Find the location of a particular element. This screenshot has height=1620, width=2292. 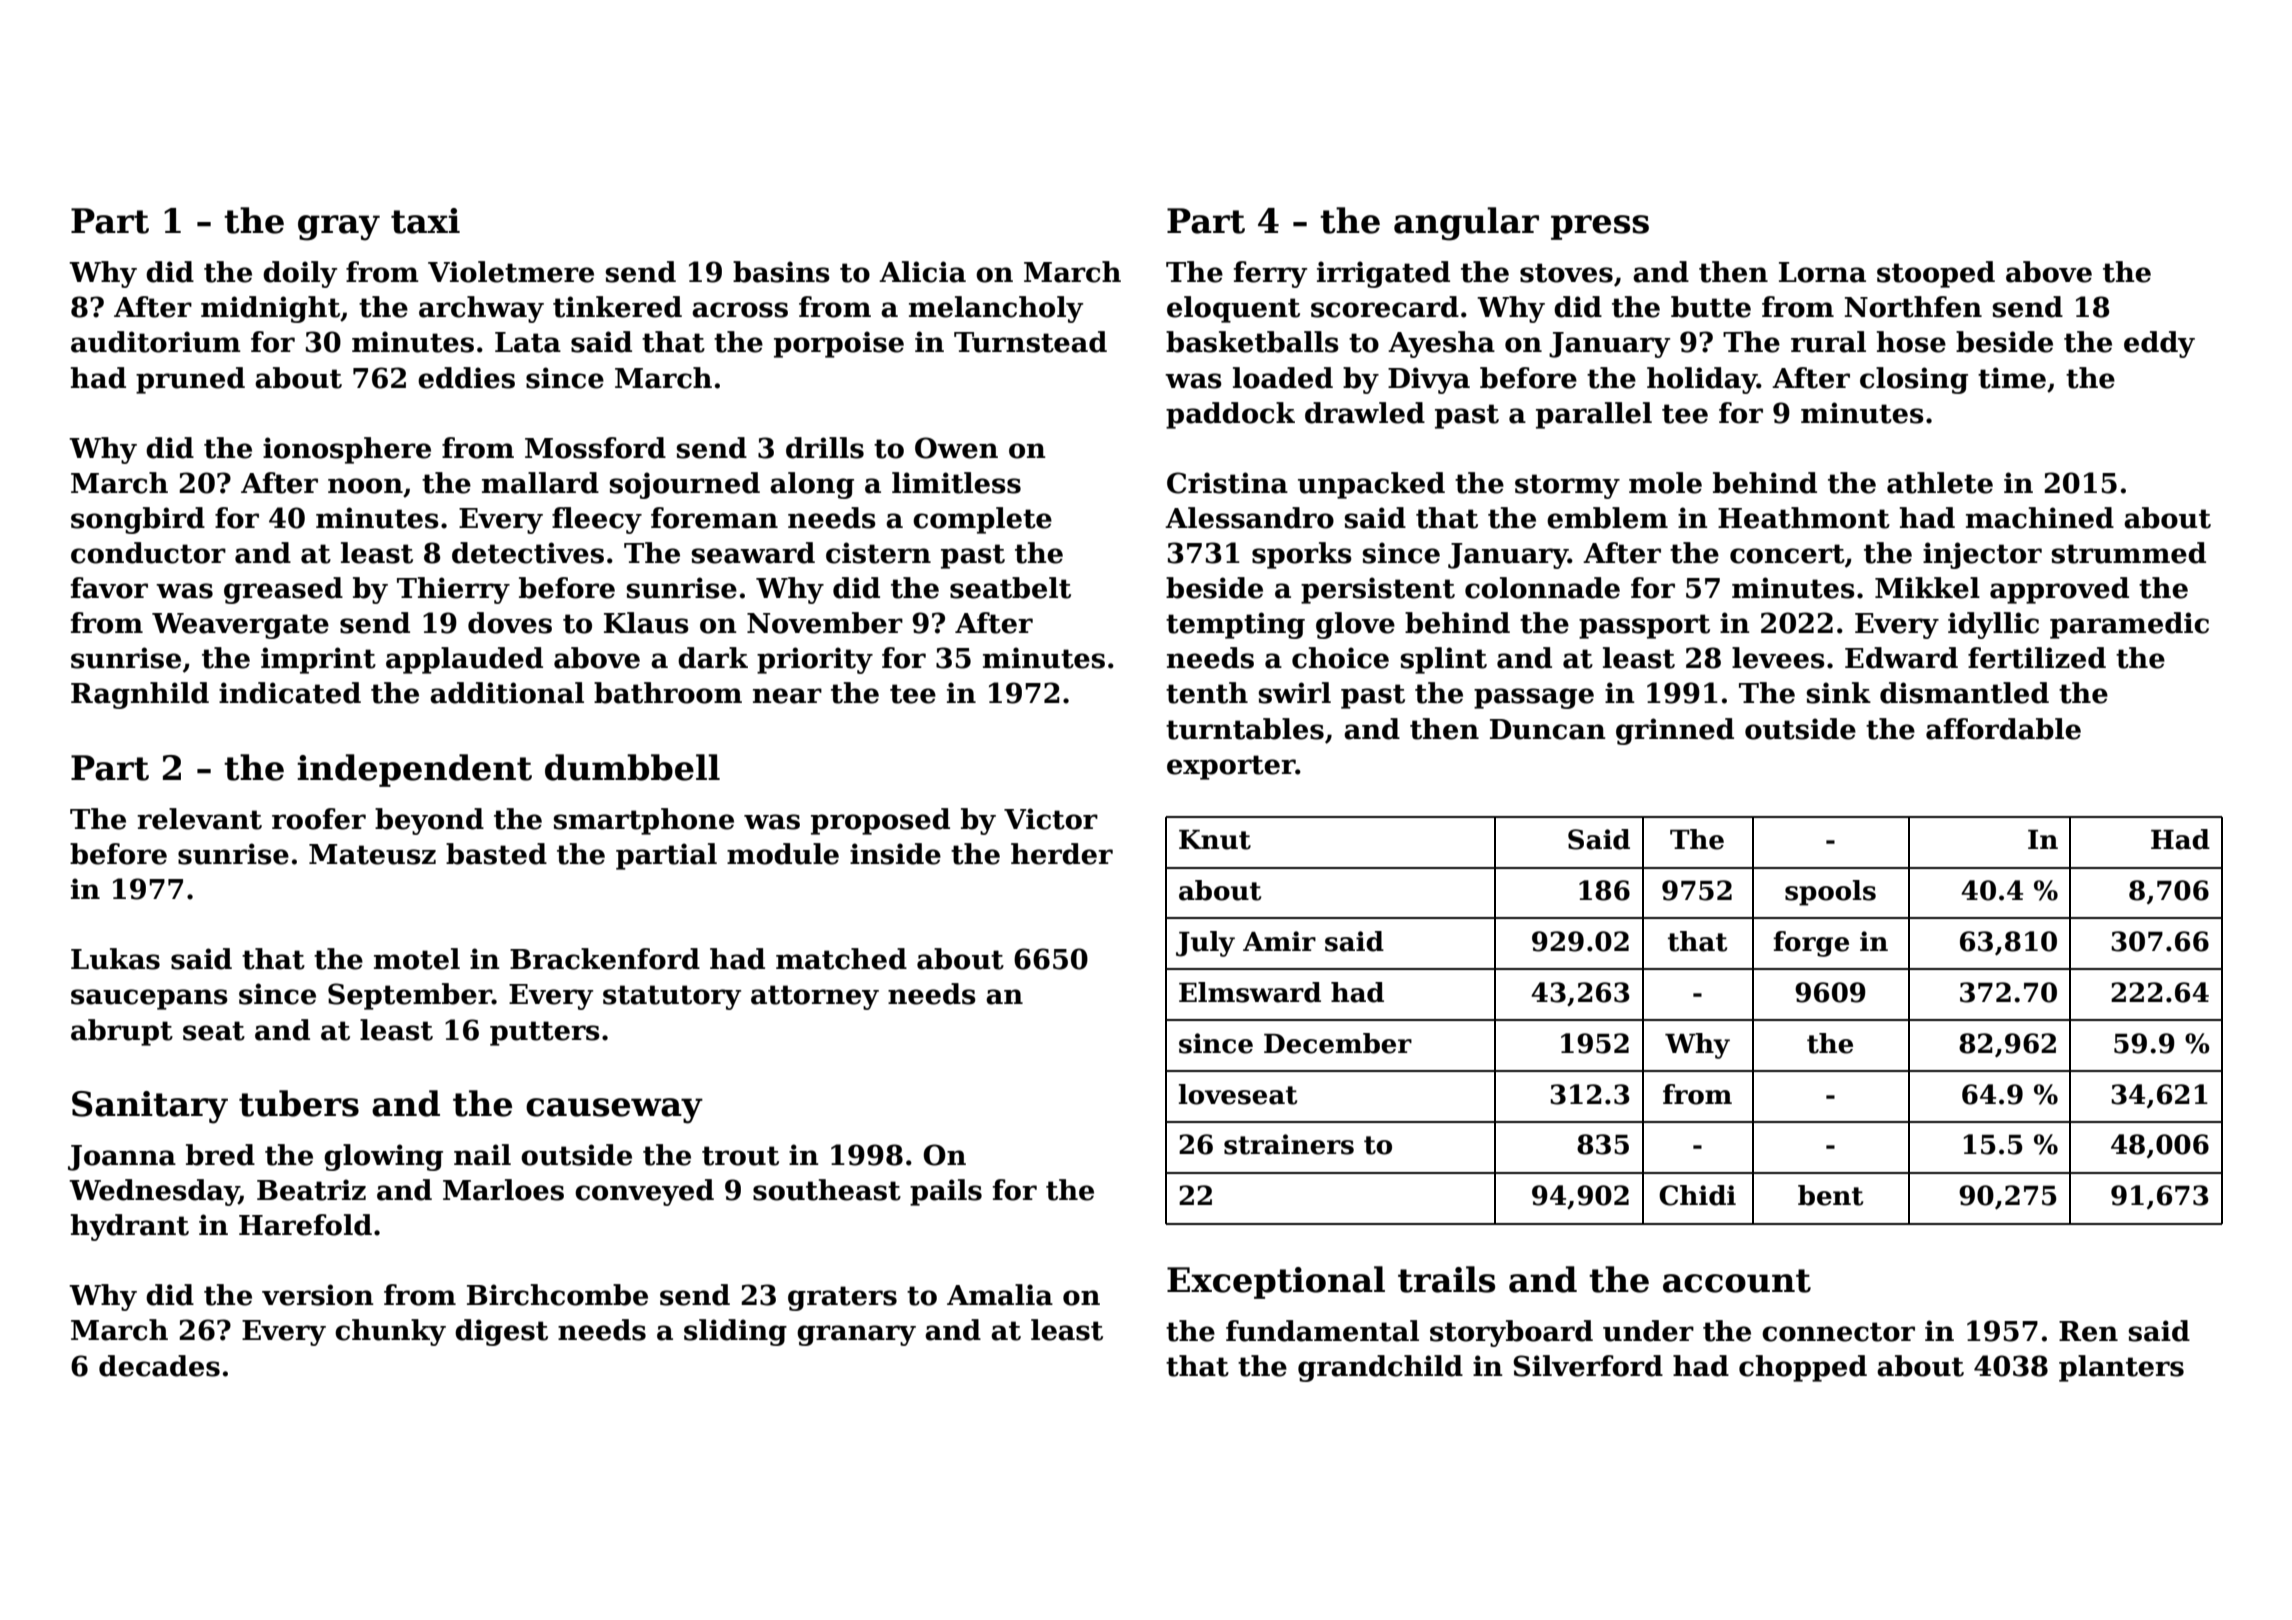

Lorna is located at coordinates (1822, 272).
